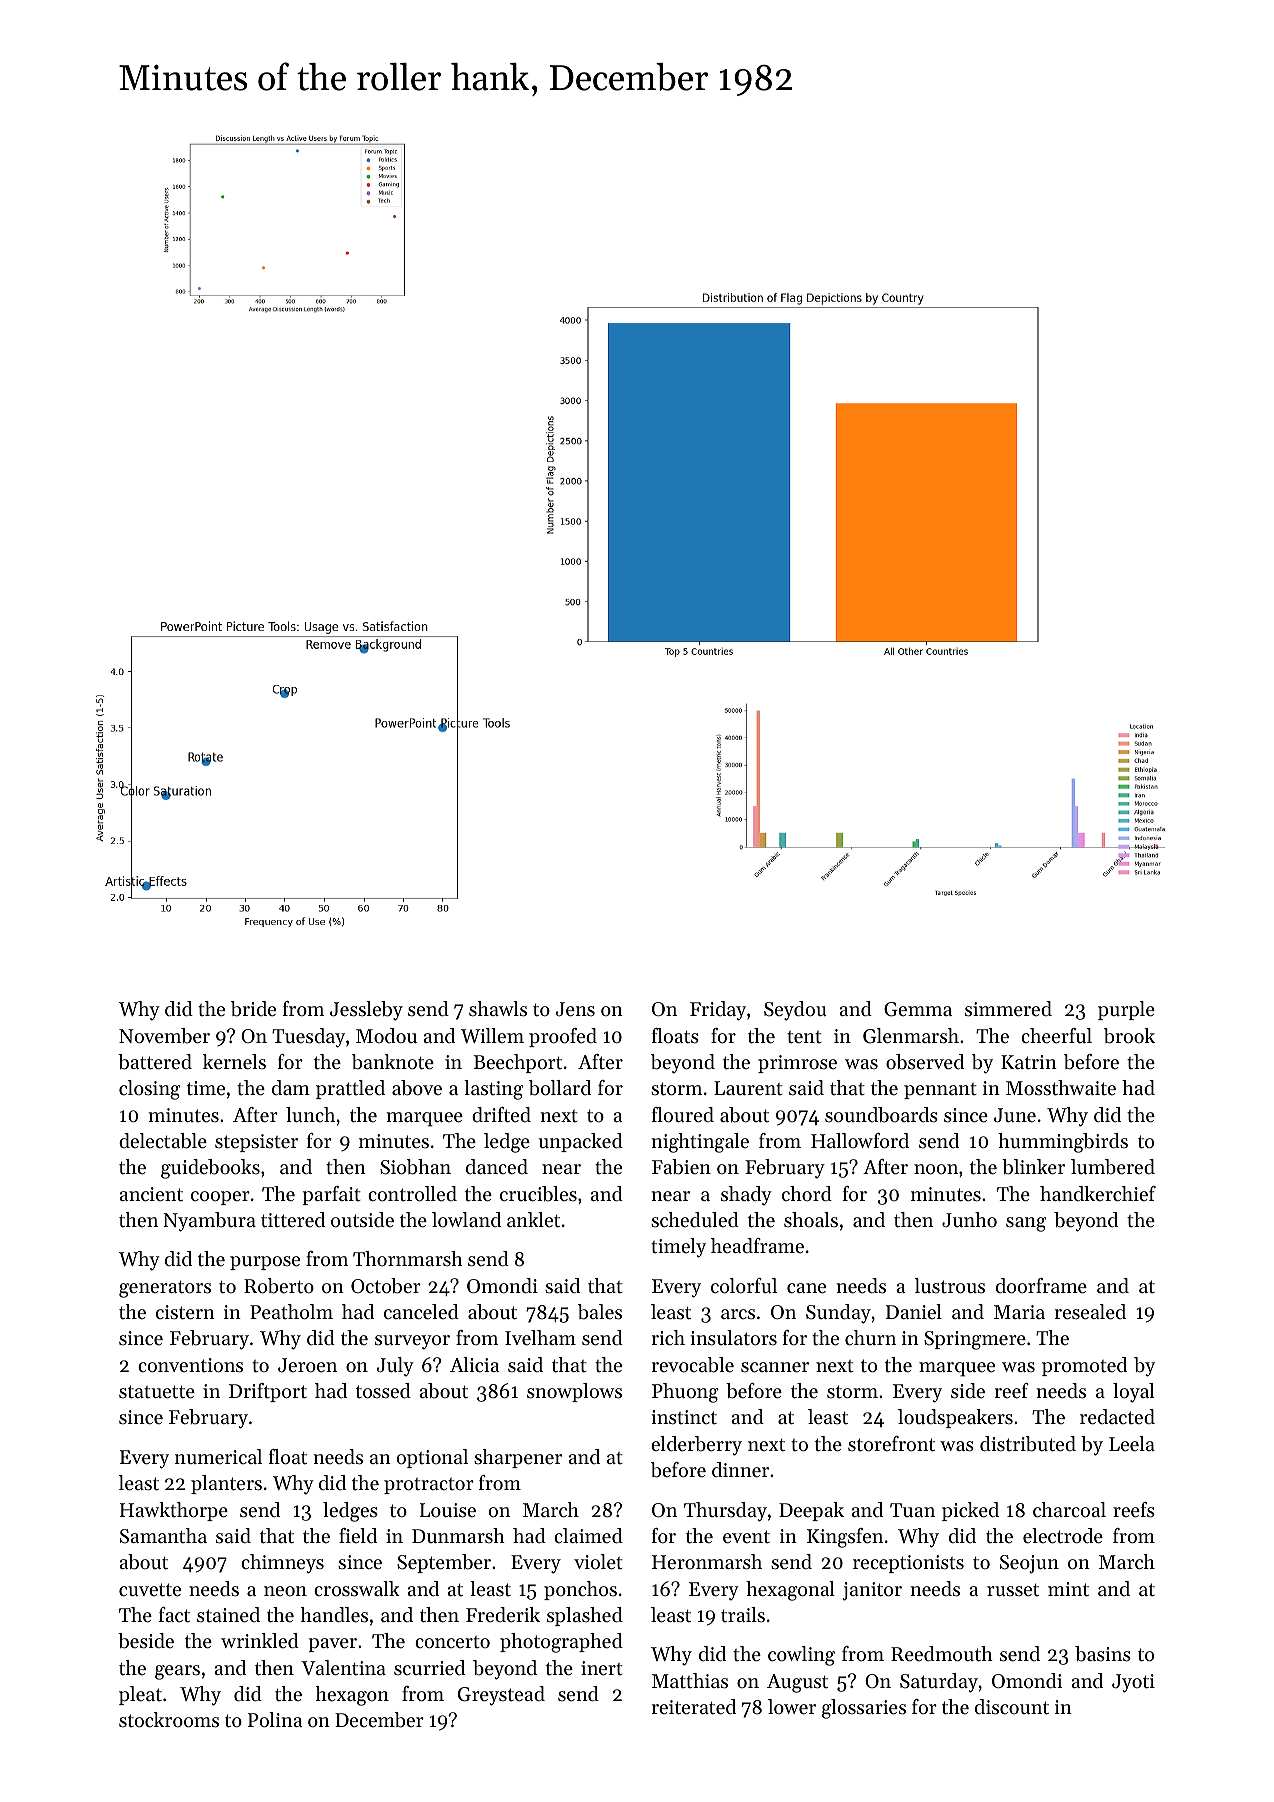 The width and height of the screenshot is (1274, 1802). I want to click on field, so click(358, 1535).
